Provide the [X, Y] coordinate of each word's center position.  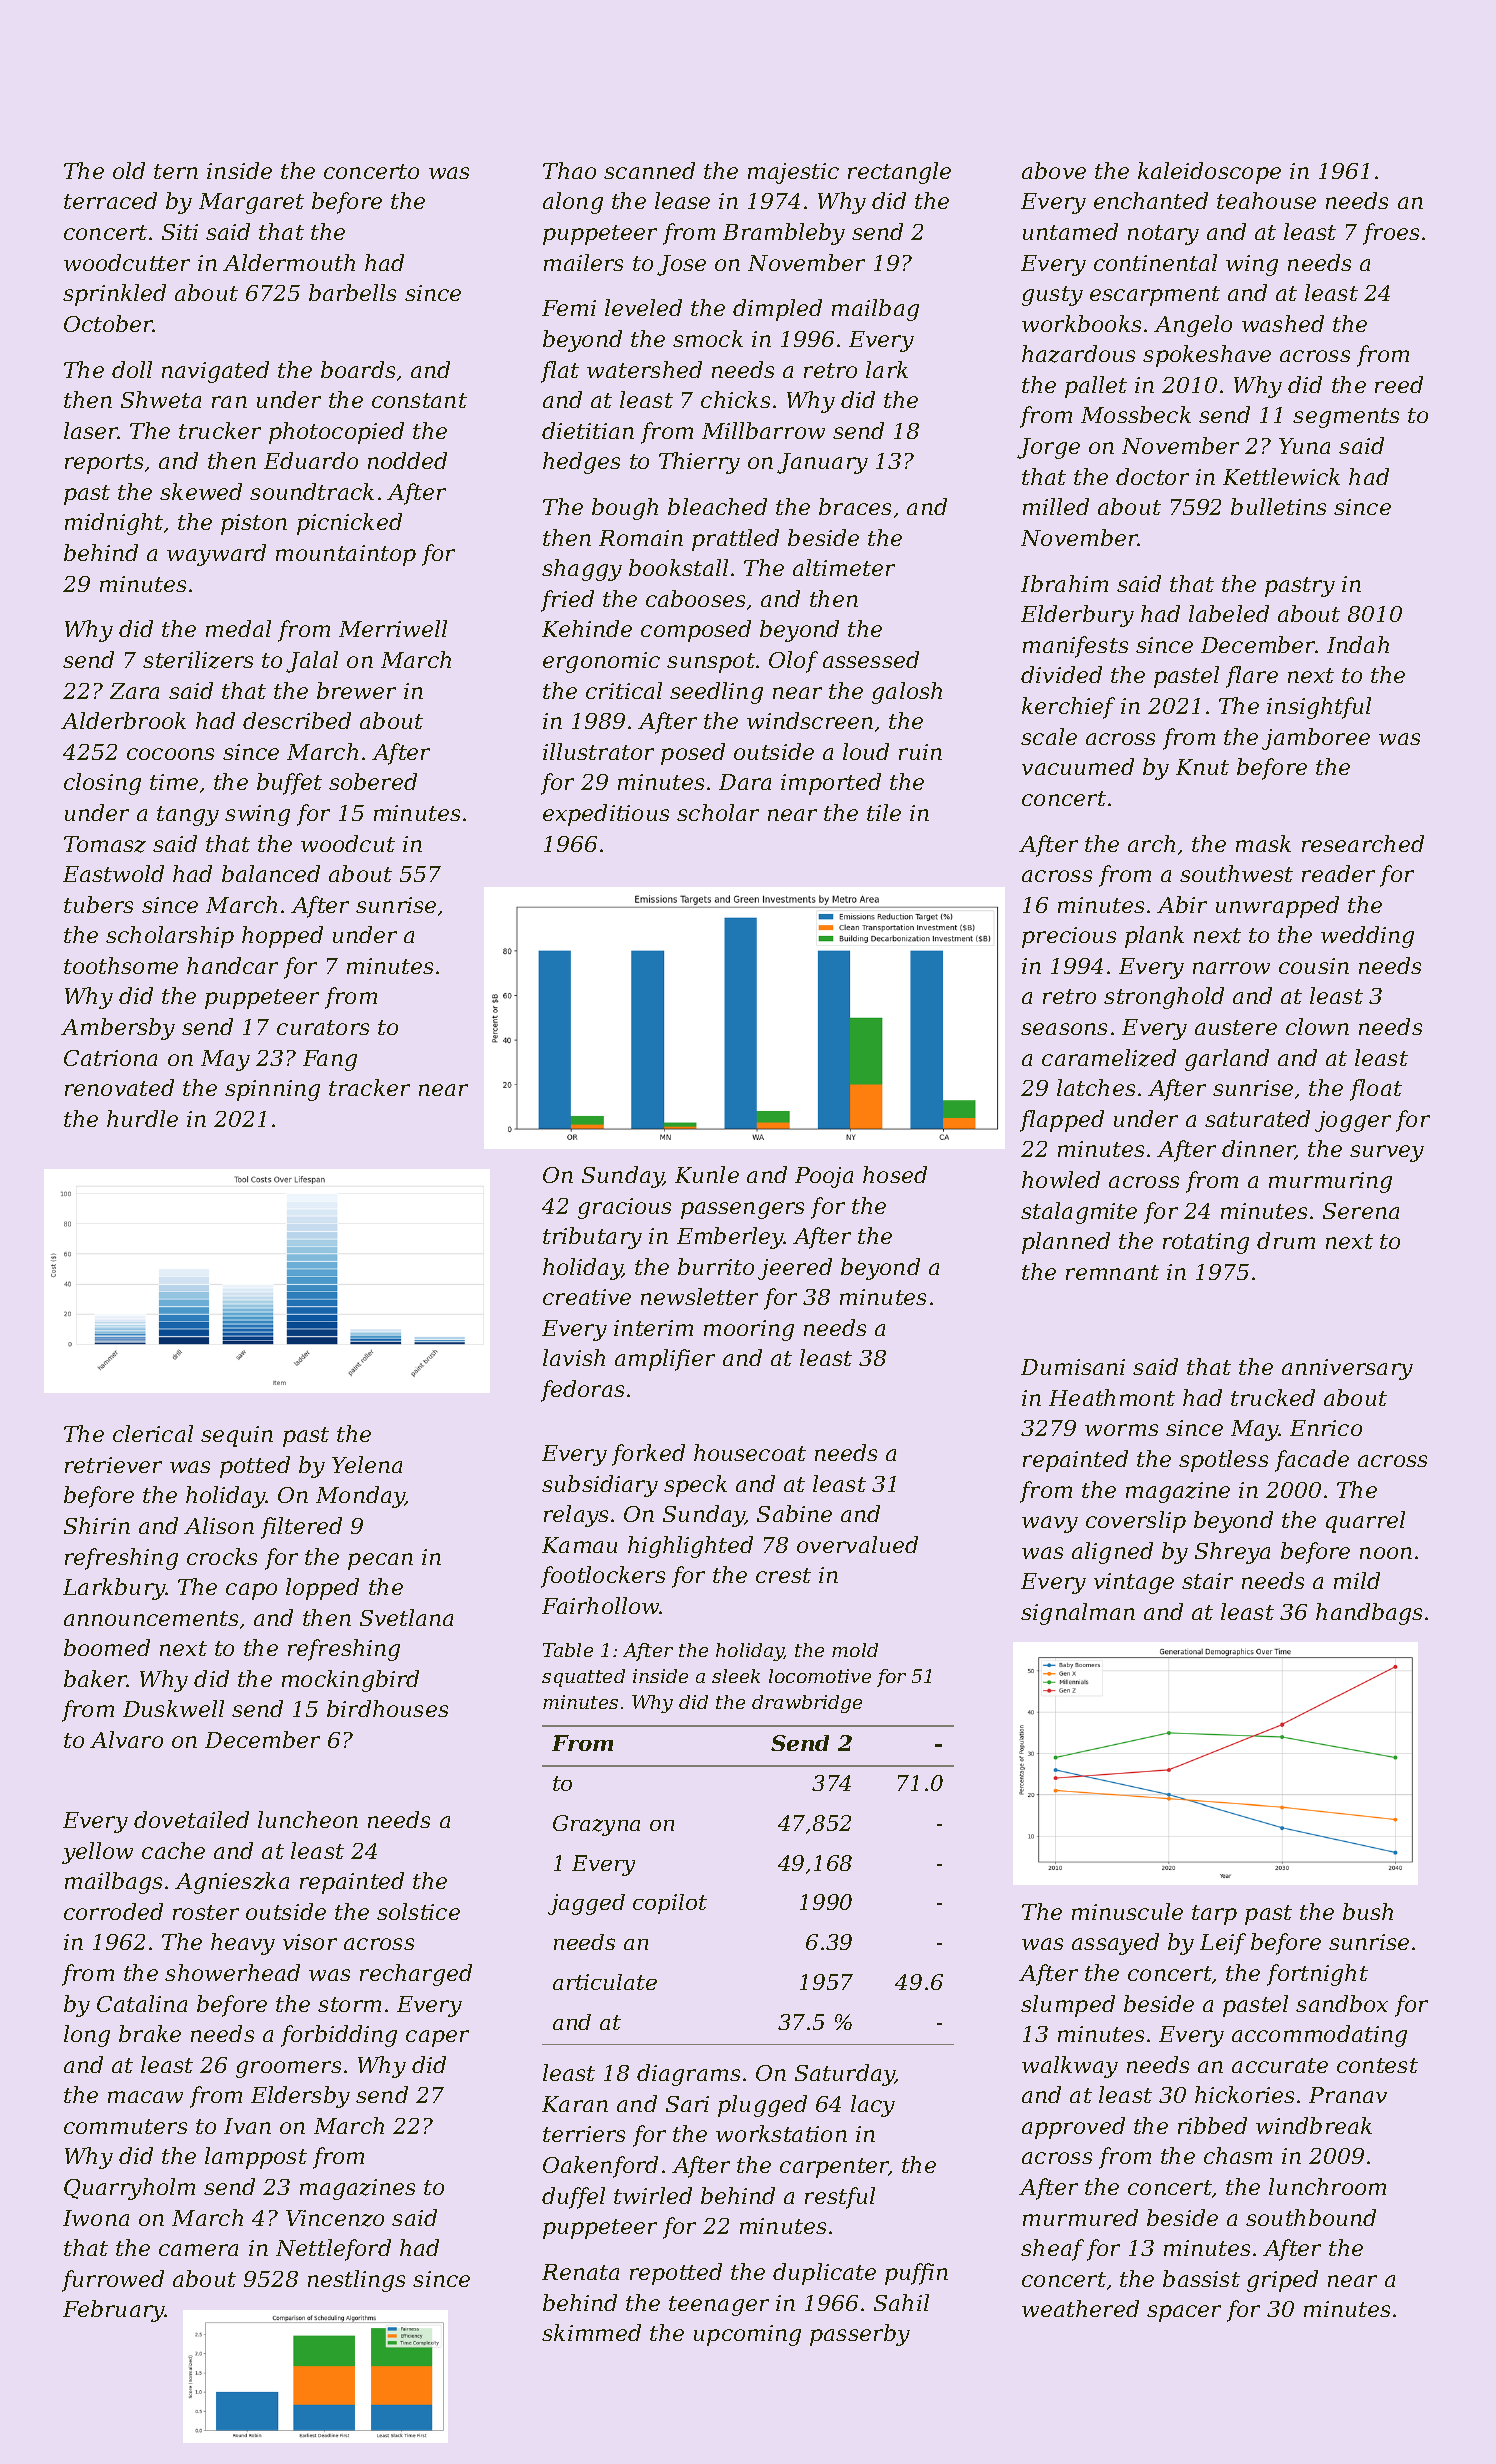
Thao [569, 170]
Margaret [251, 203]
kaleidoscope [1209, 173]
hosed [895, 1174]
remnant [1112, 1272]
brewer [356, 690]
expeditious [606, 815]
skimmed [591, 2332]
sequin [237, 1436]
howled [1061, 1179]
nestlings [356, 2281]
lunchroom [1327, 2186]
